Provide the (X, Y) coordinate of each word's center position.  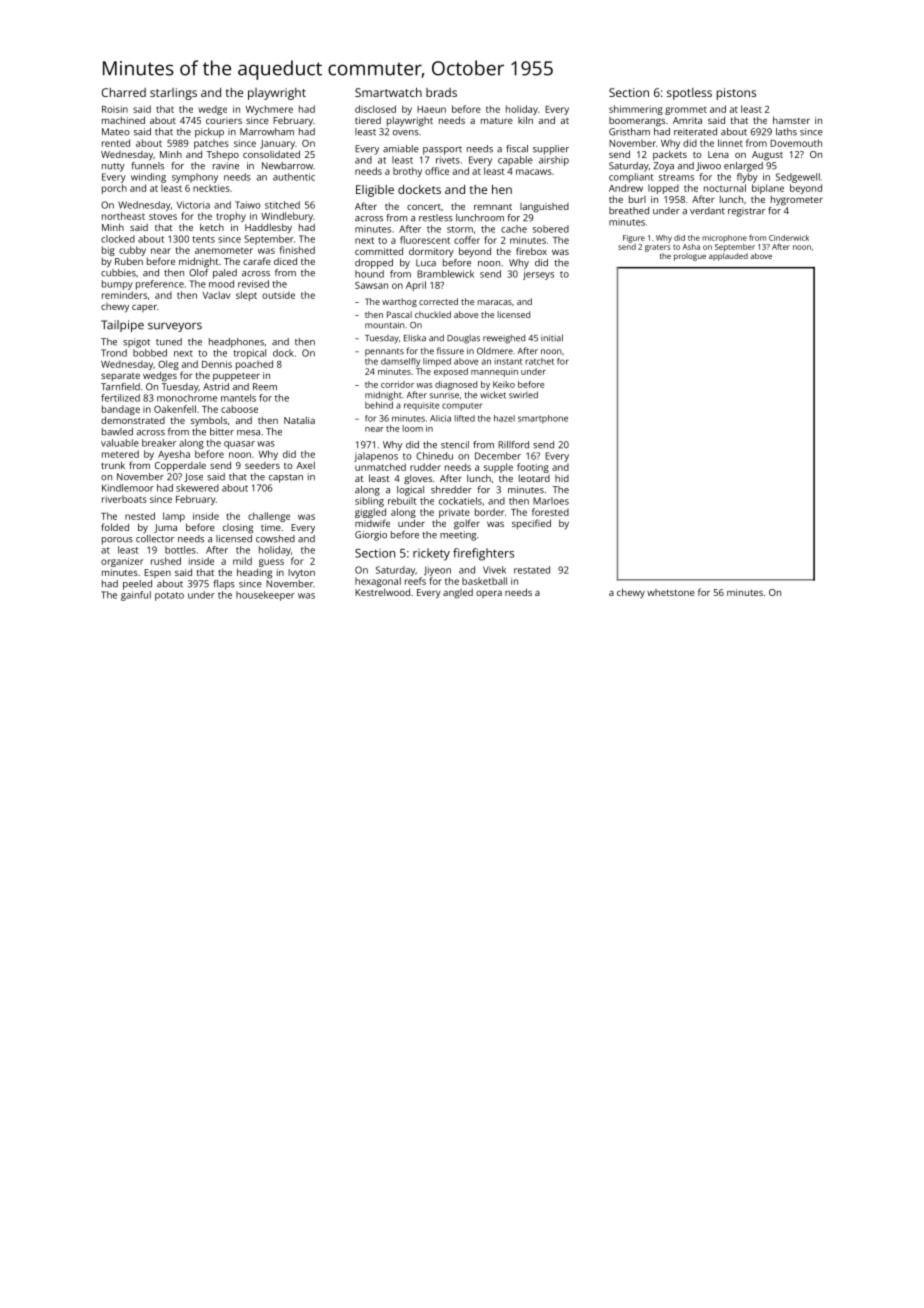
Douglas (463, 339)
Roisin (115, 109)
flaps (224, 585)
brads (441, 92)
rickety (431, 554)
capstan (286, 478)
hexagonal (378, 582)
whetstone (671, 592)
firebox (531, 251)
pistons (736, 94)
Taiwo (248, 205)
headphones (236, 343)
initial (552, 338)
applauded (728, 257)
